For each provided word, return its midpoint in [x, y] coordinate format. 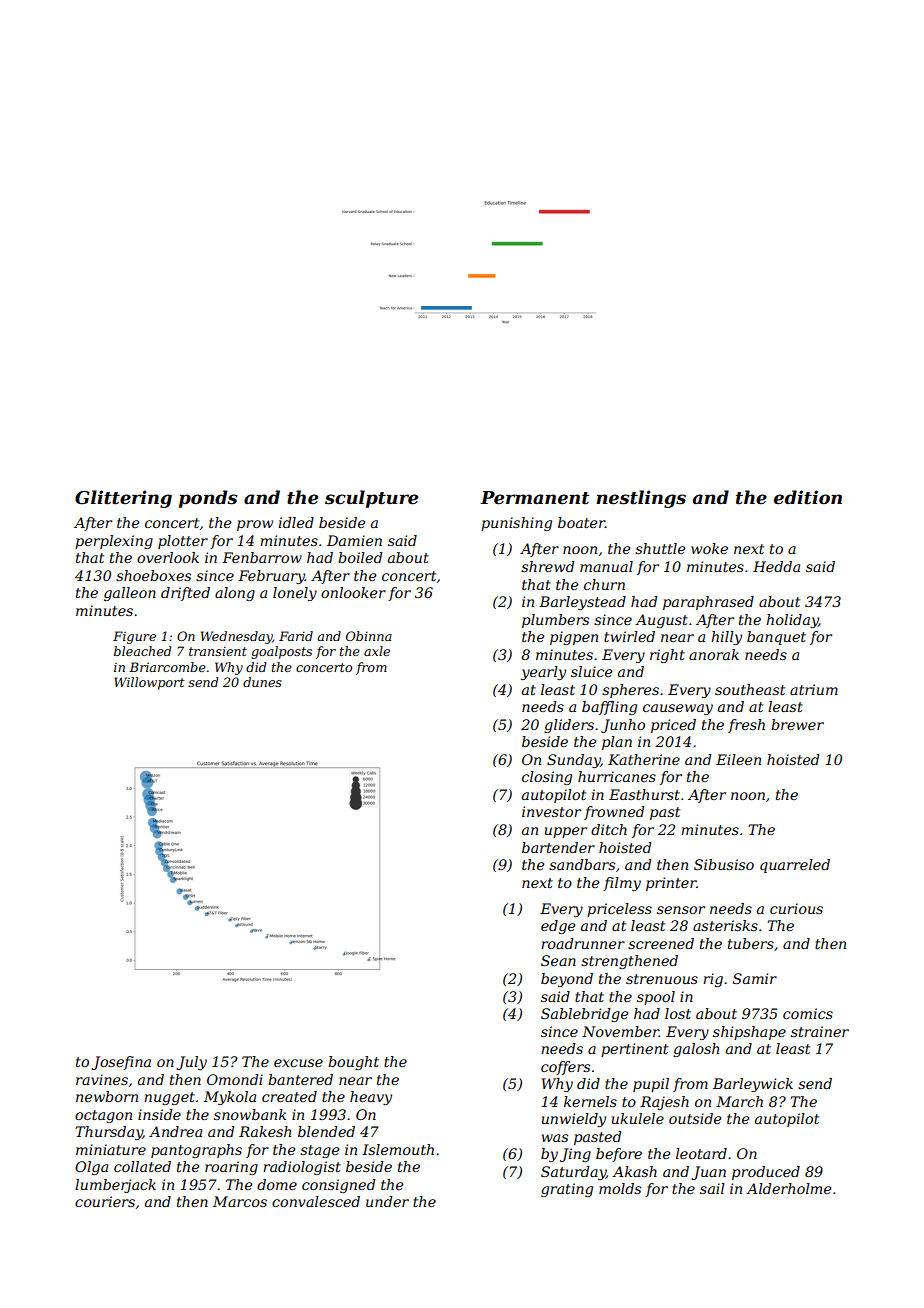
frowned [614, 813]
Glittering [123, 499]
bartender [558, 847]
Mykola [230, 1098]
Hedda [776, 566]
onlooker [353, 592]
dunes [262, 682]
